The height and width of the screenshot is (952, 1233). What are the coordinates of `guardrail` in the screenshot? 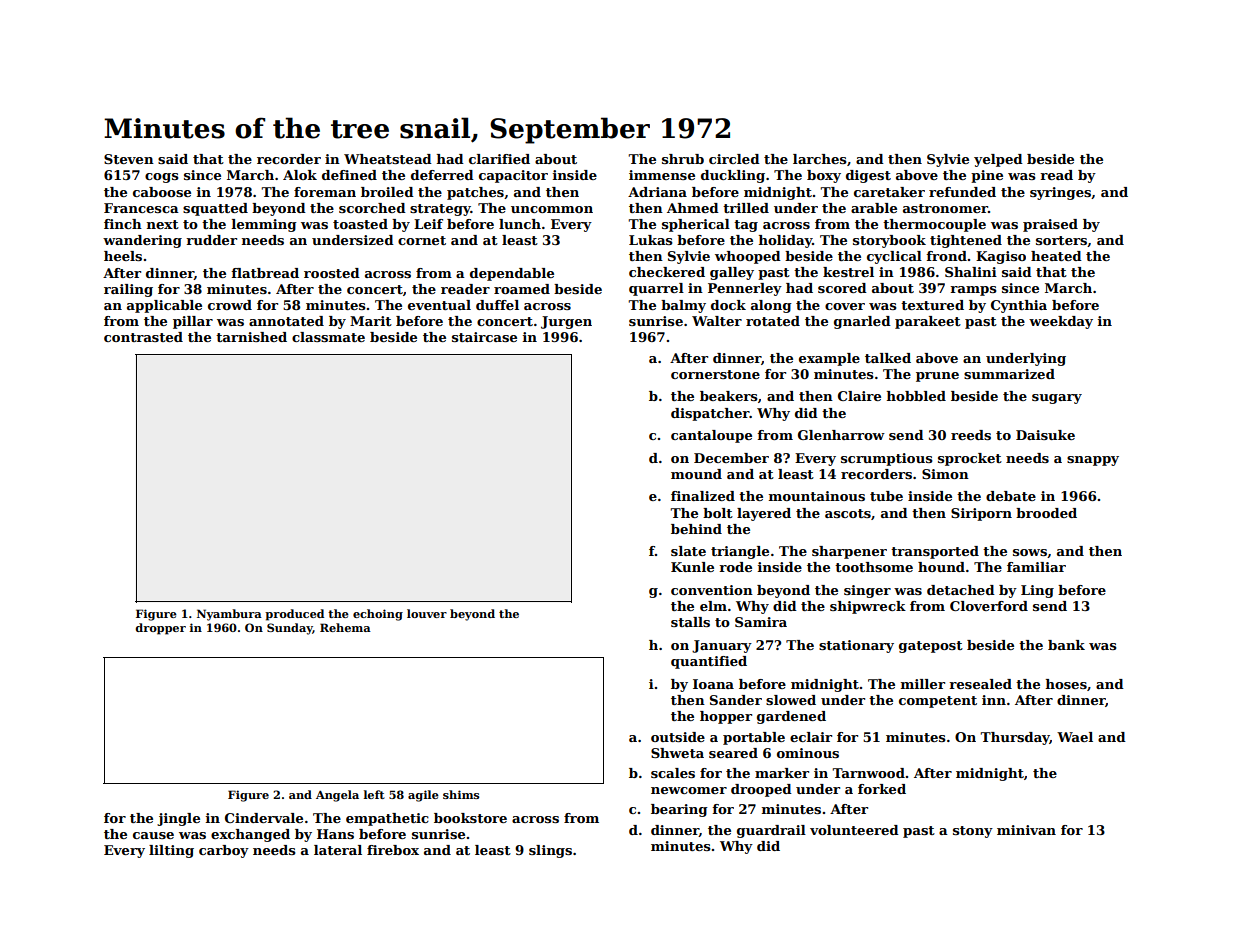 It's located at (771, 831).
